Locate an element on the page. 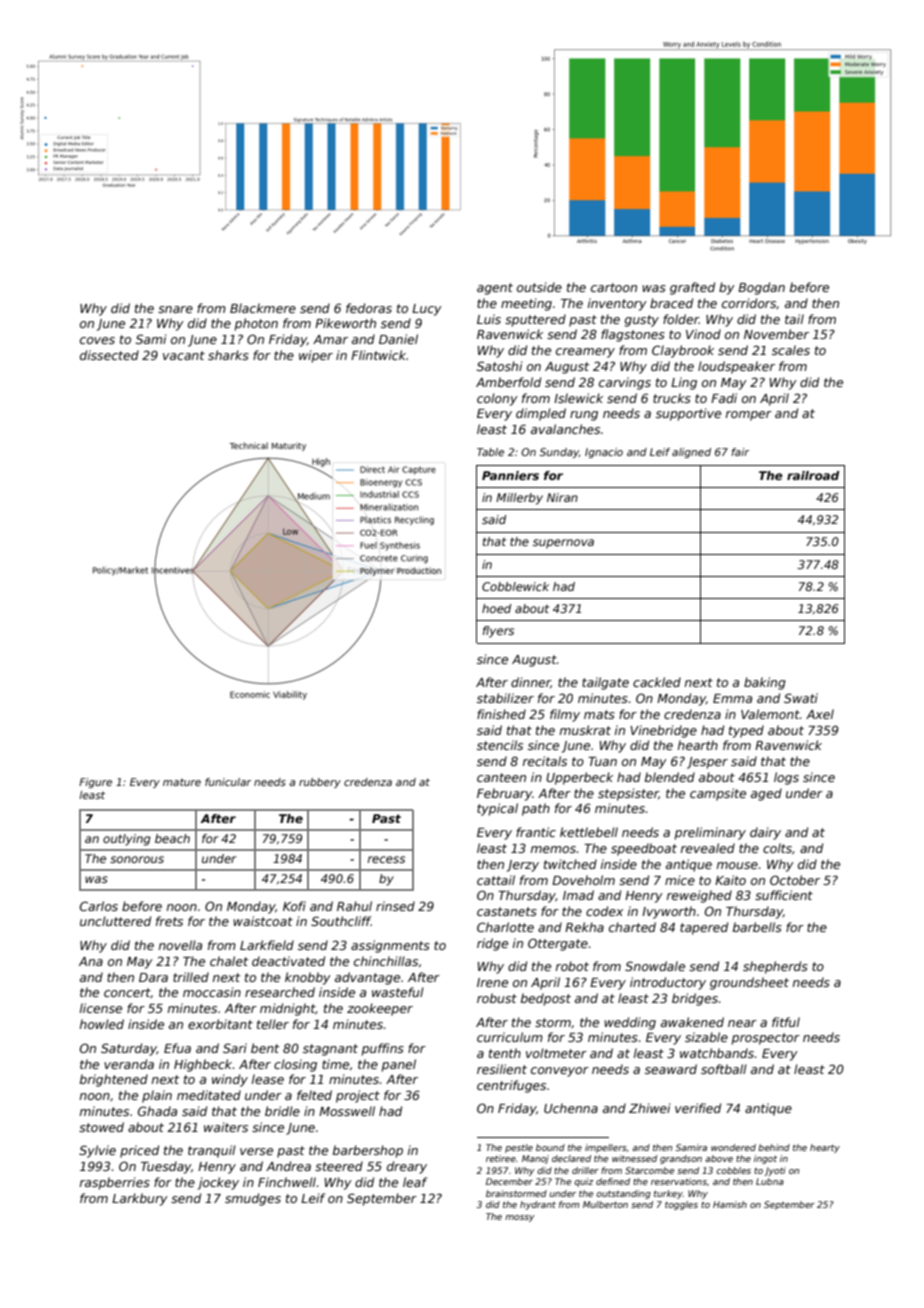 The height and width of the page is (1308, 924). Bogdan is located at coordinates (761, 288).
